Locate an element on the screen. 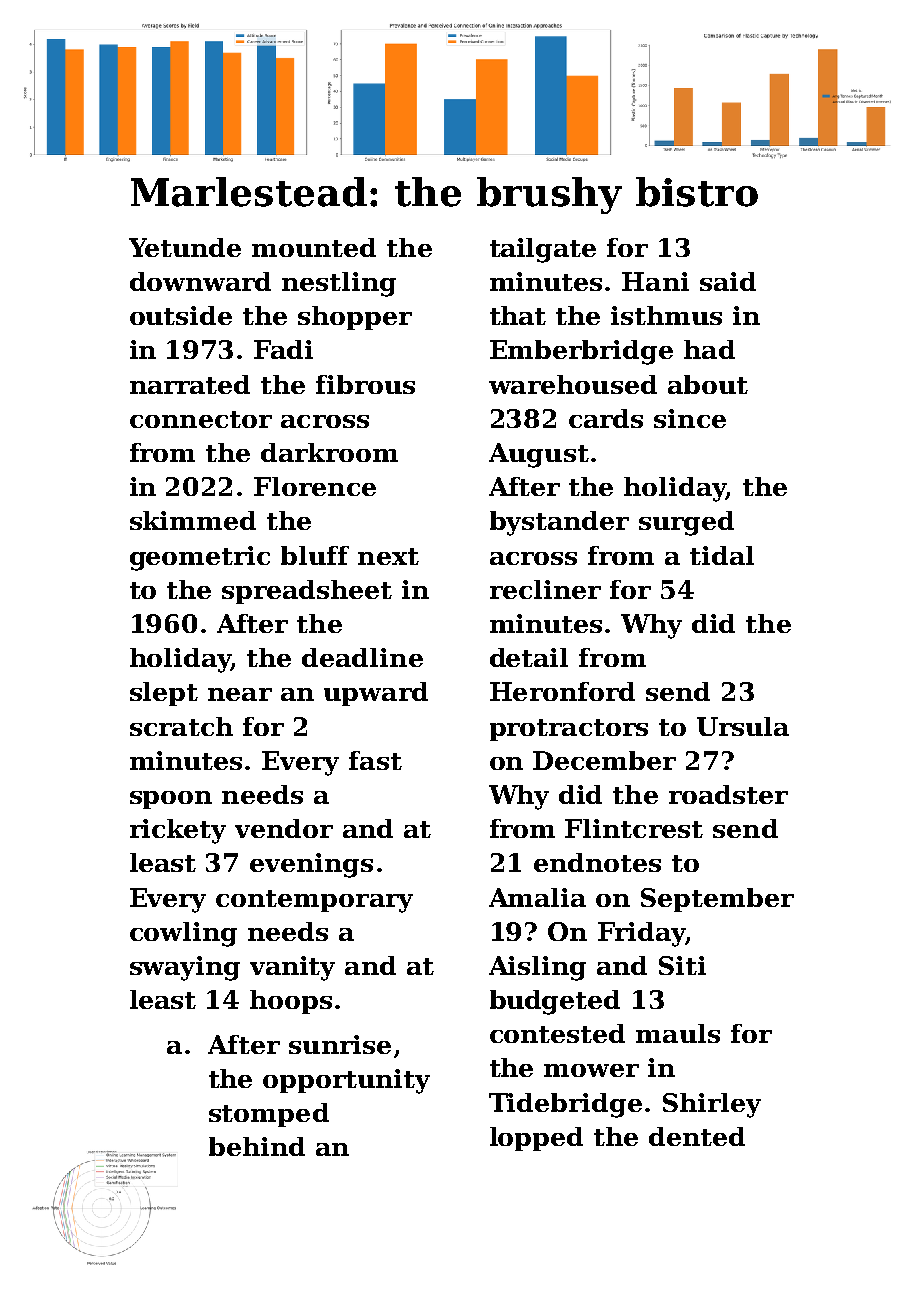 The height and width of the screenshot is (1311, 924). behind is located at coordinates (257, 1146).
